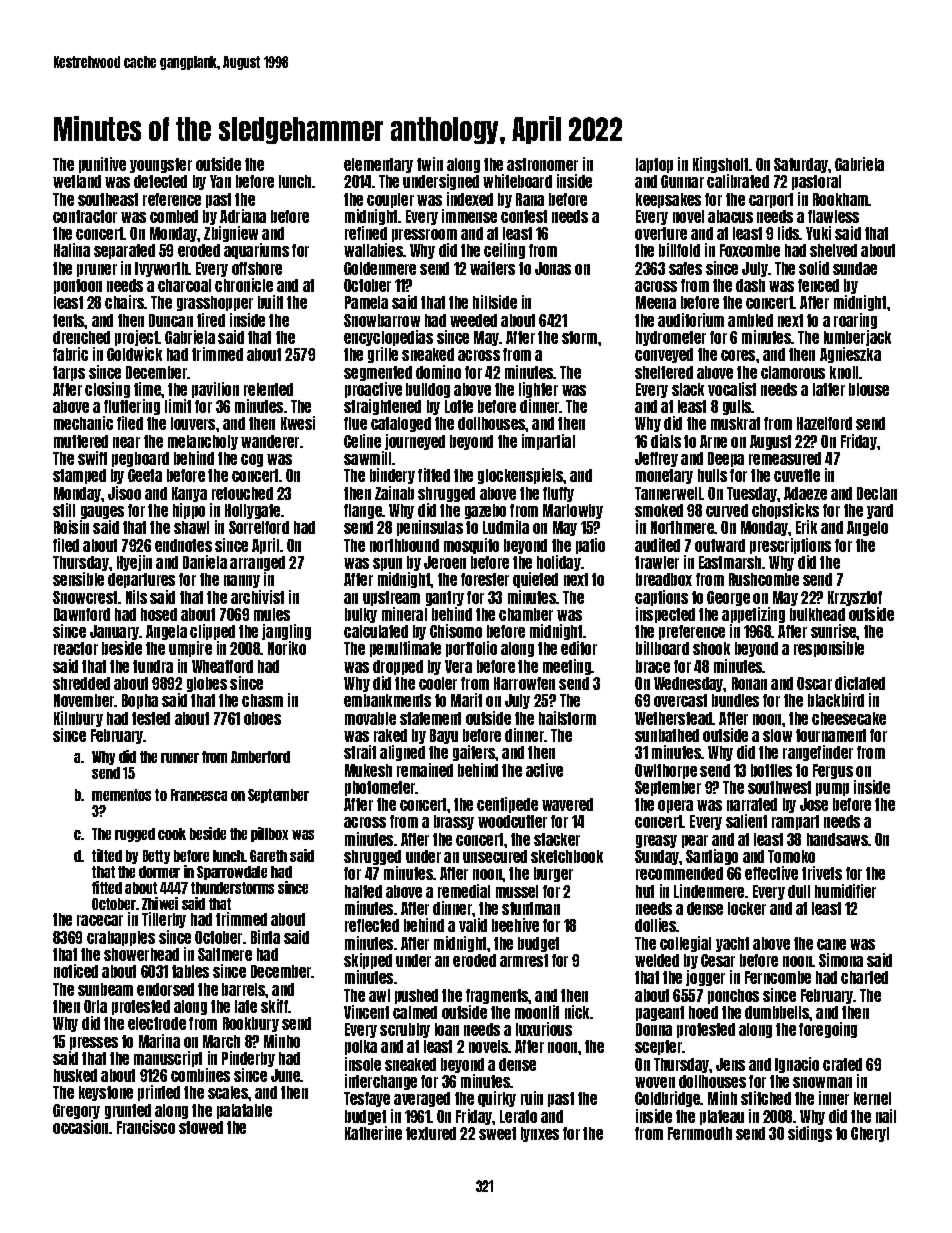  Describe the element at coordinates (134, 563) in the screenshot. I see `Hyejin` at that location.
